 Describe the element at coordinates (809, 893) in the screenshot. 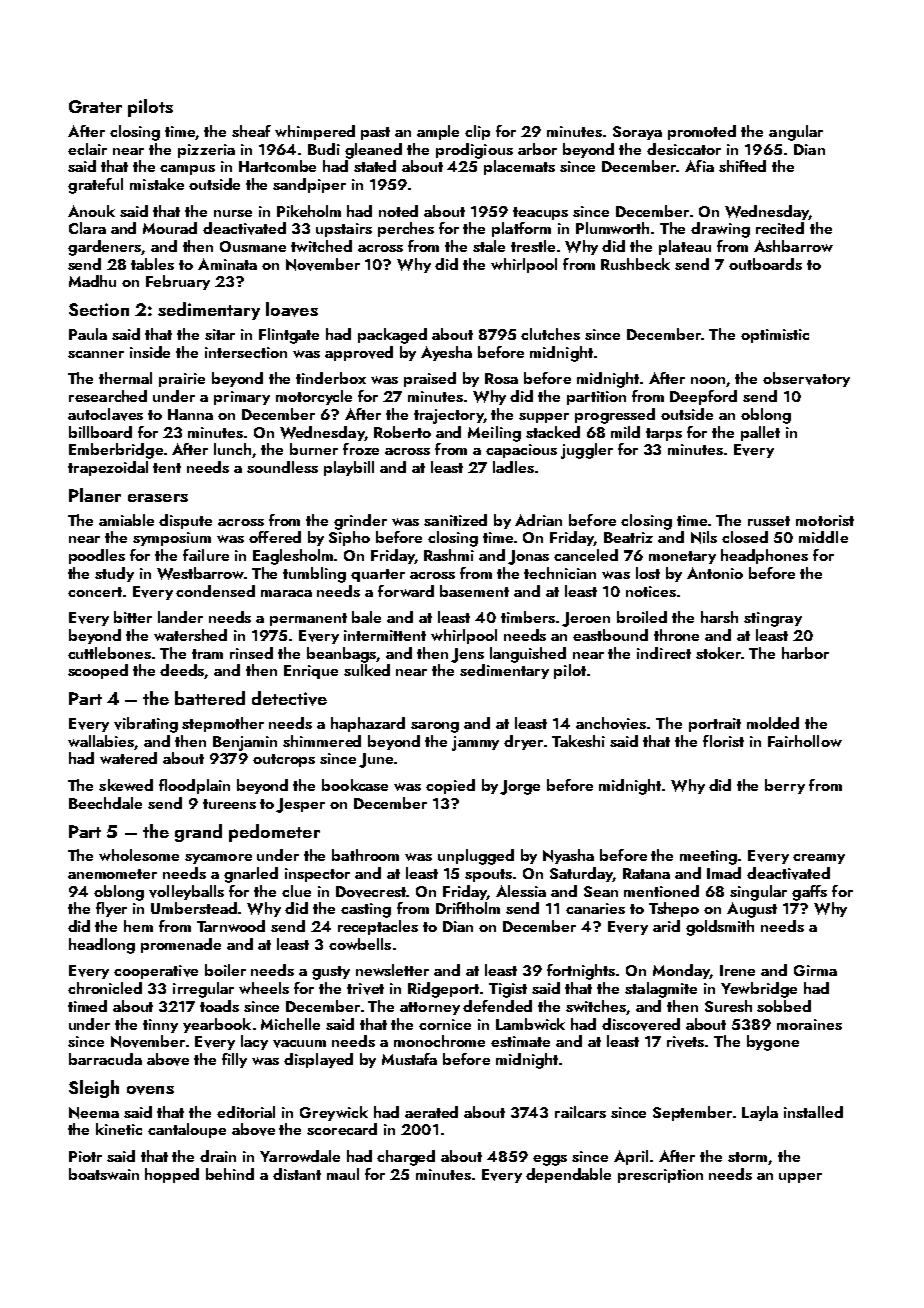

I see `gaffs` at that location.
